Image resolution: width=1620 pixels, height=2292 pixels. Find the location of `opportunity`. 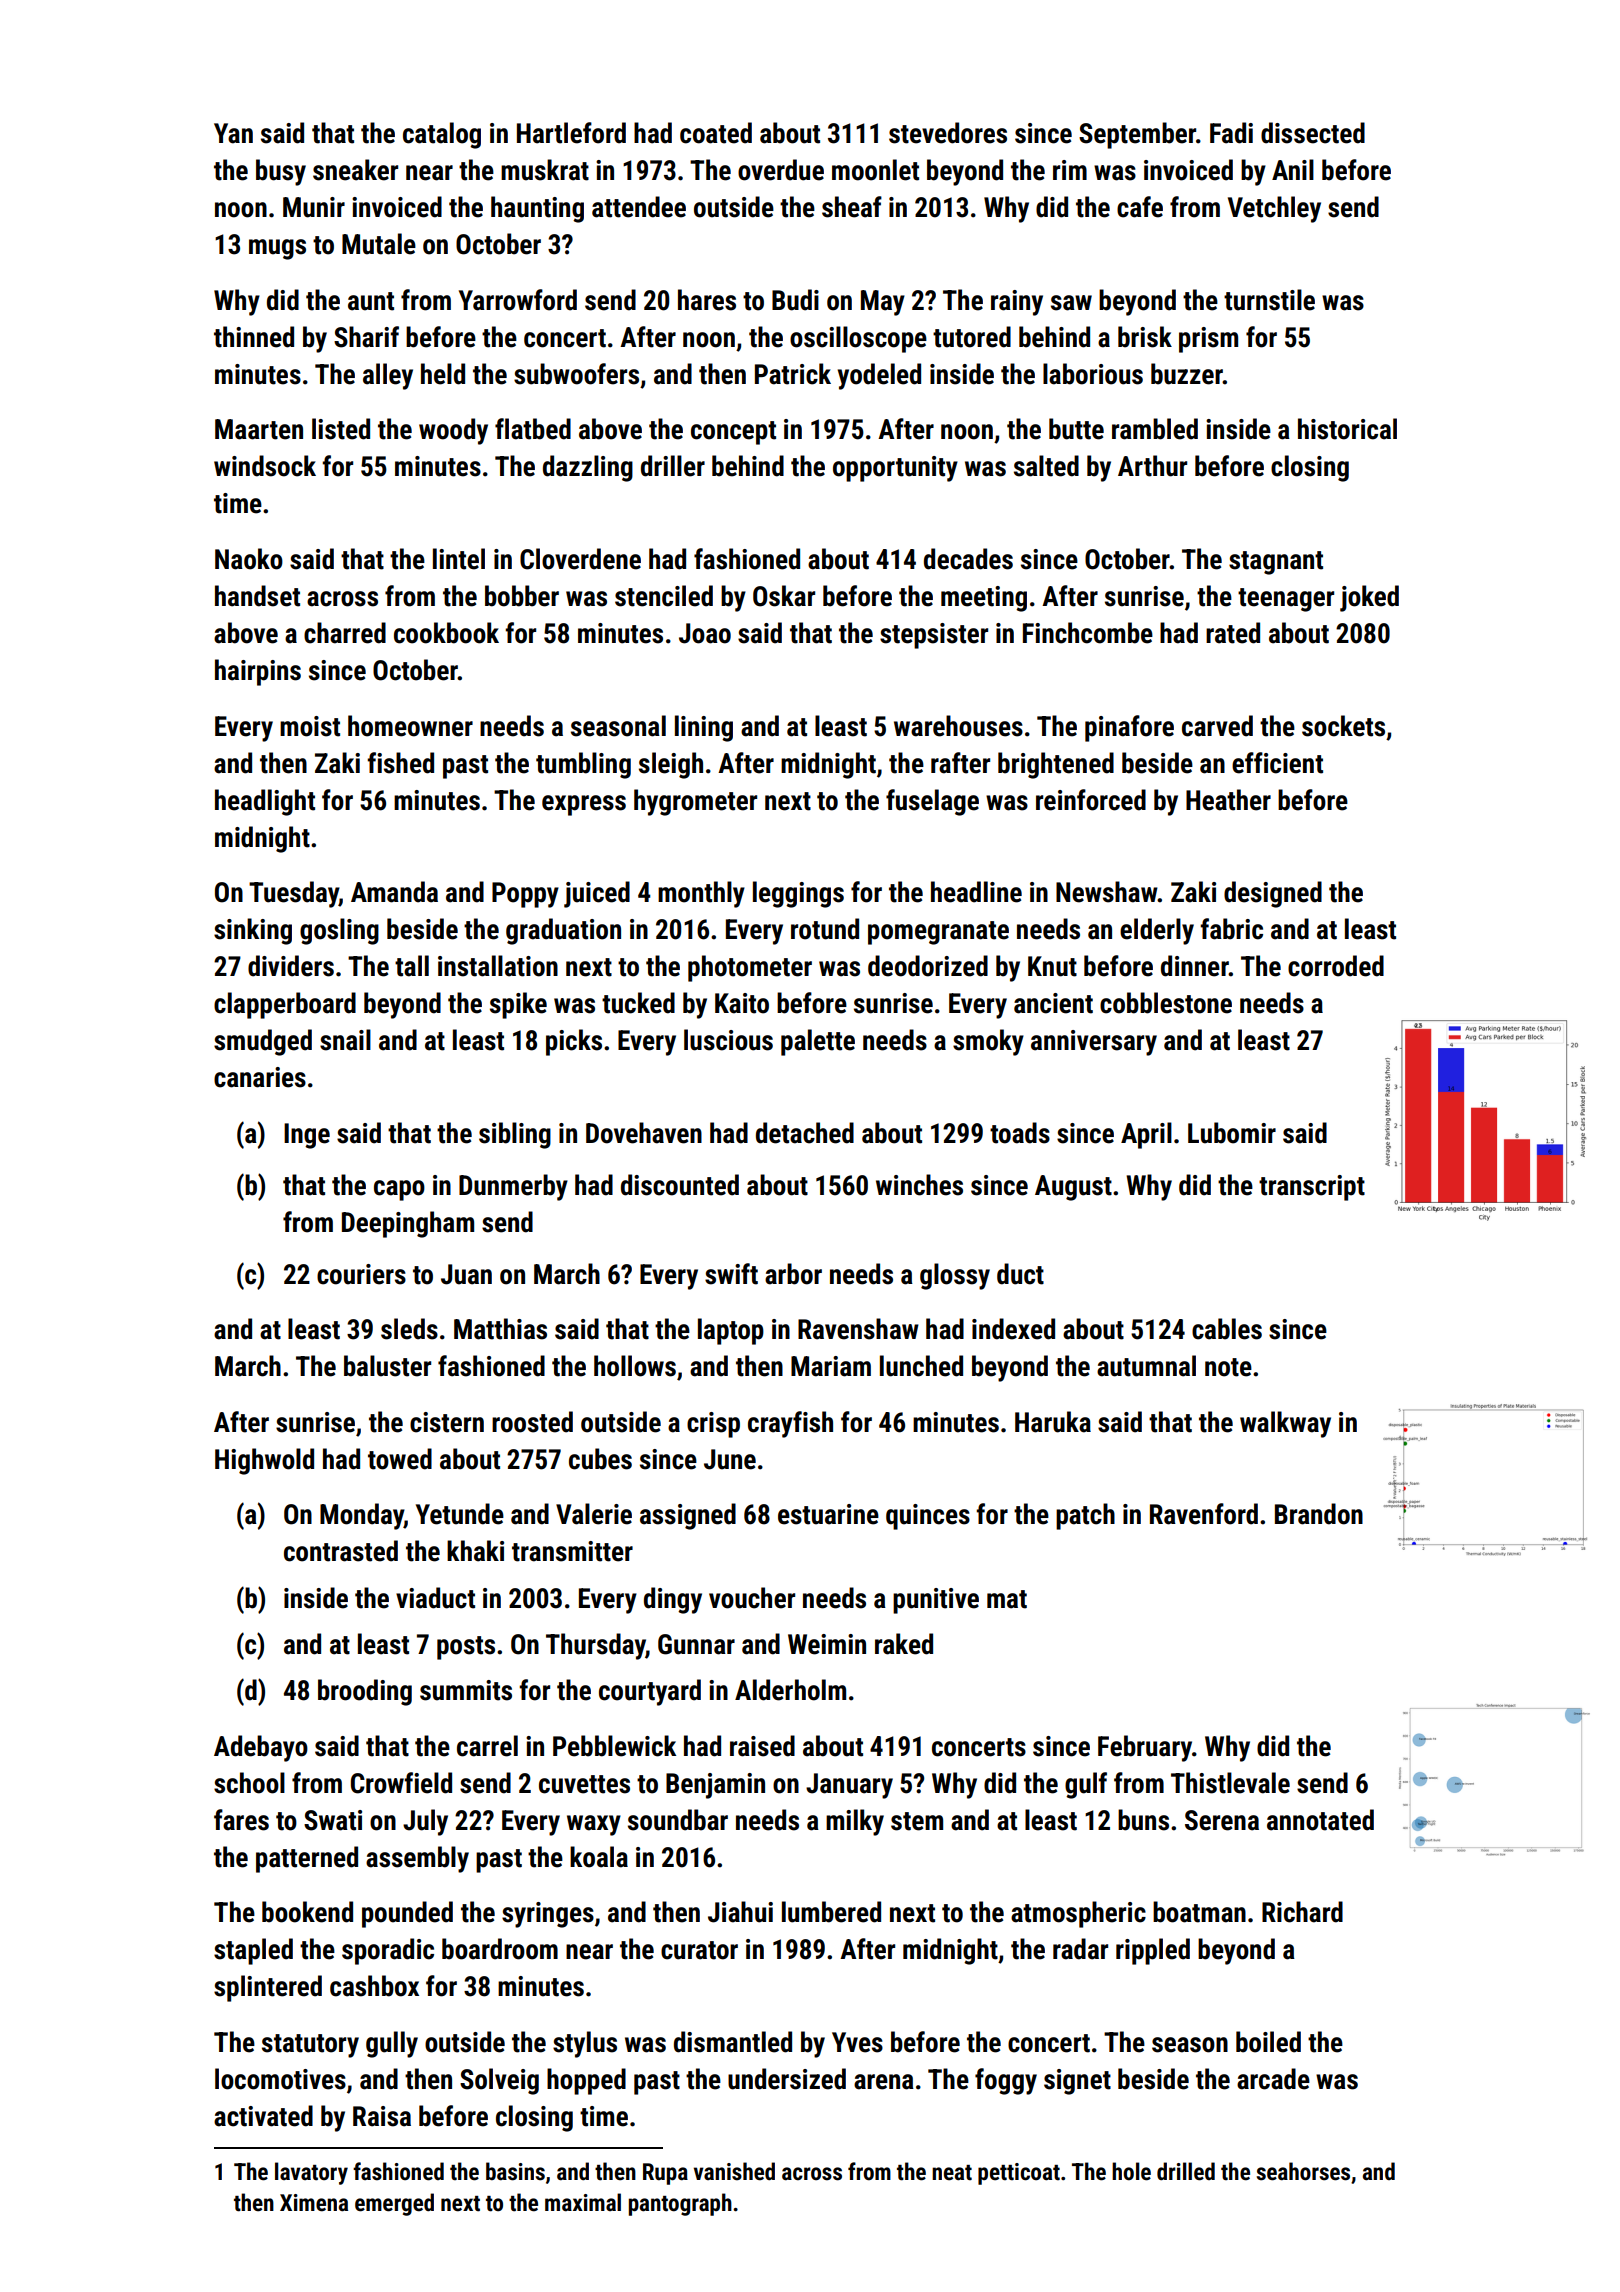

opportunity is located at coordinates (895, 469).
